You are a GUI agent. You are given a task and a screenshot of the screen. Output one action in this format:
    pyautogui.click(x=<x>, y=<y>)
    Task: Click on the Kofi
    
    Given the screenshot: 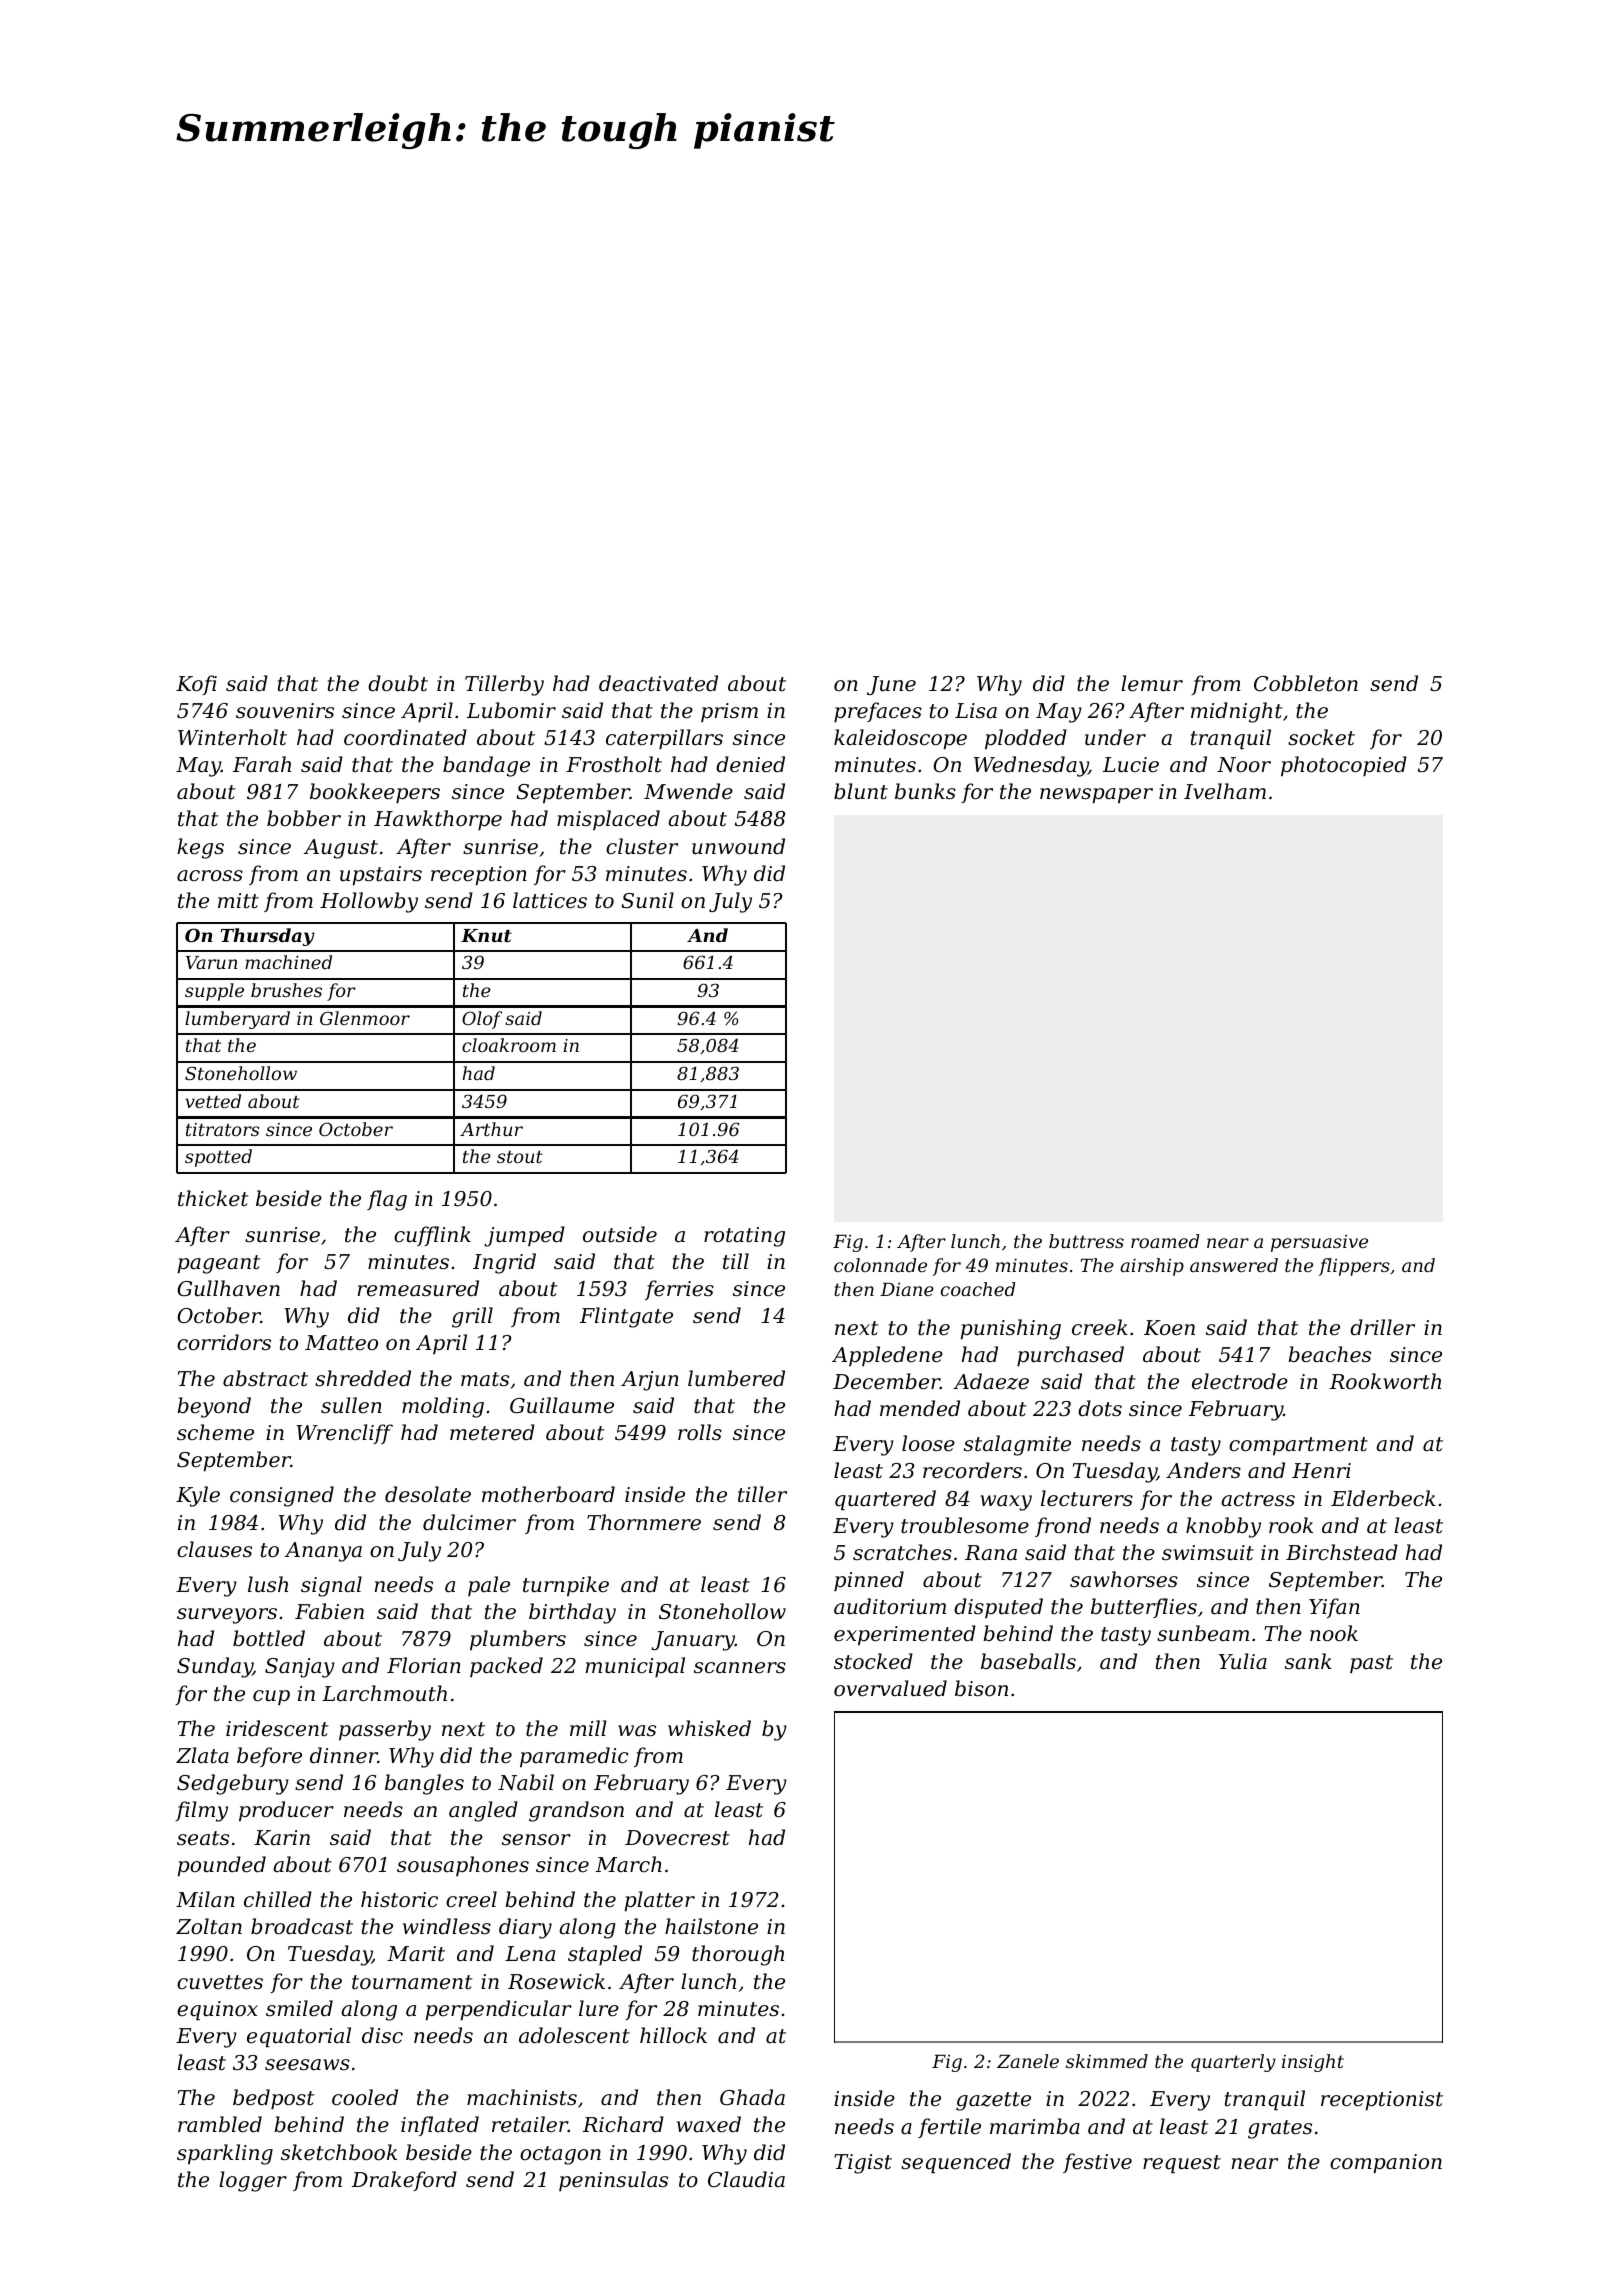 What is the action you would take?
    pyautogui.click(x=196, y=685)
